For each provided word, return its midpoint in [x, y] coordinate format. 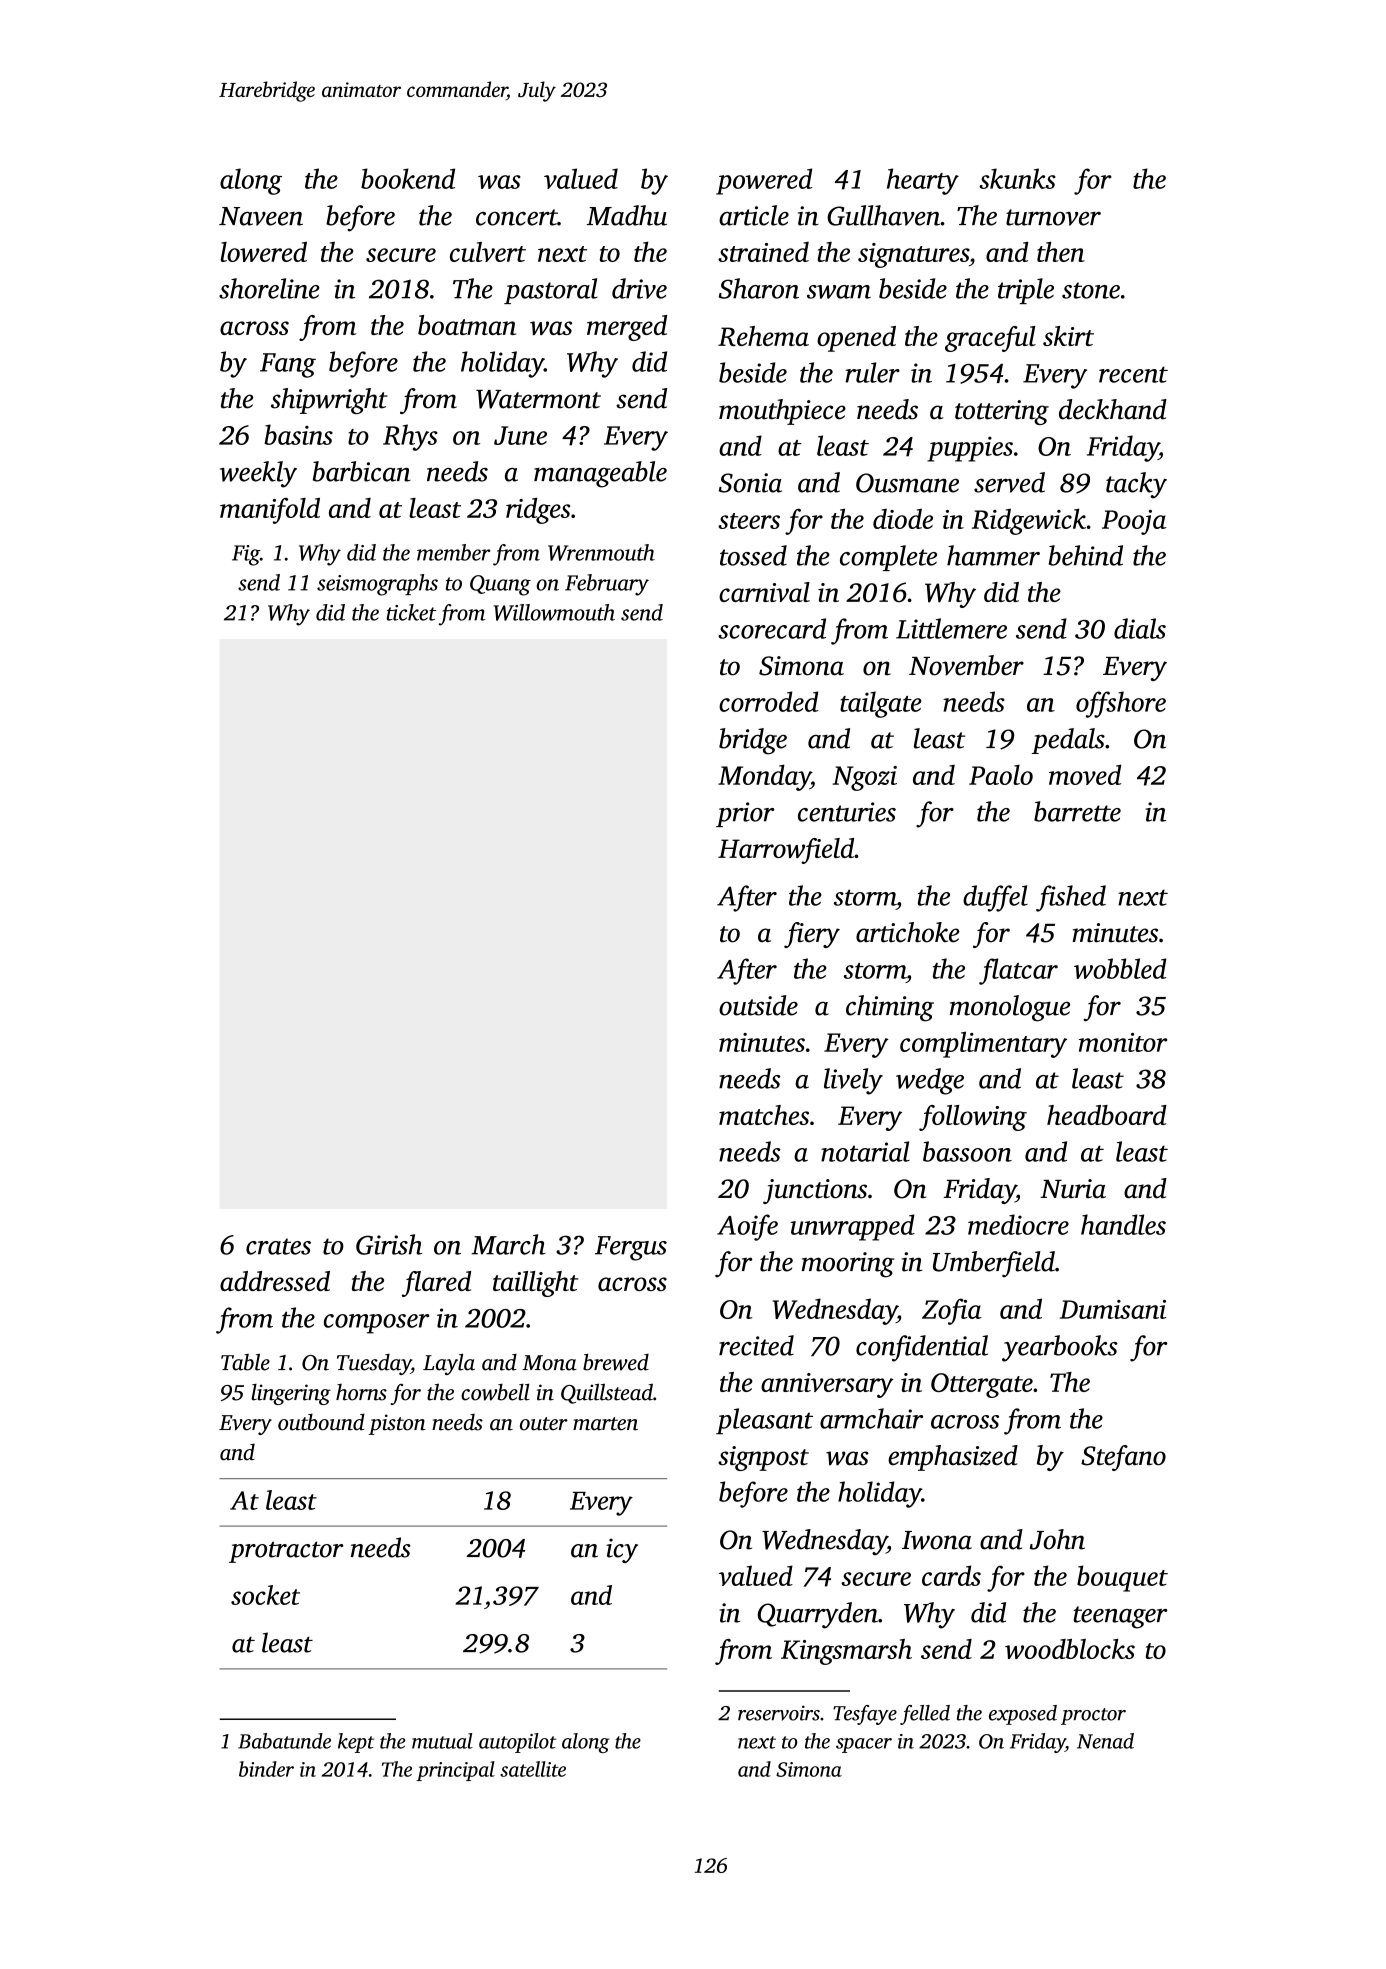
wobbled [1120, 968]
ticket [411, 612]
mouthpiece [782, 412]
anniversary [827, 1385]
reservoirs [779, 1713]
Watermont [538, 399]
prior [745, 814]
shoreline [269, 288]
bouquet [1122, 1578]
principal [455, 1771]
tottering [1002, 412]
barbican [362, 471]
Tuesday [374, 1364]
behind [1086, 555]
